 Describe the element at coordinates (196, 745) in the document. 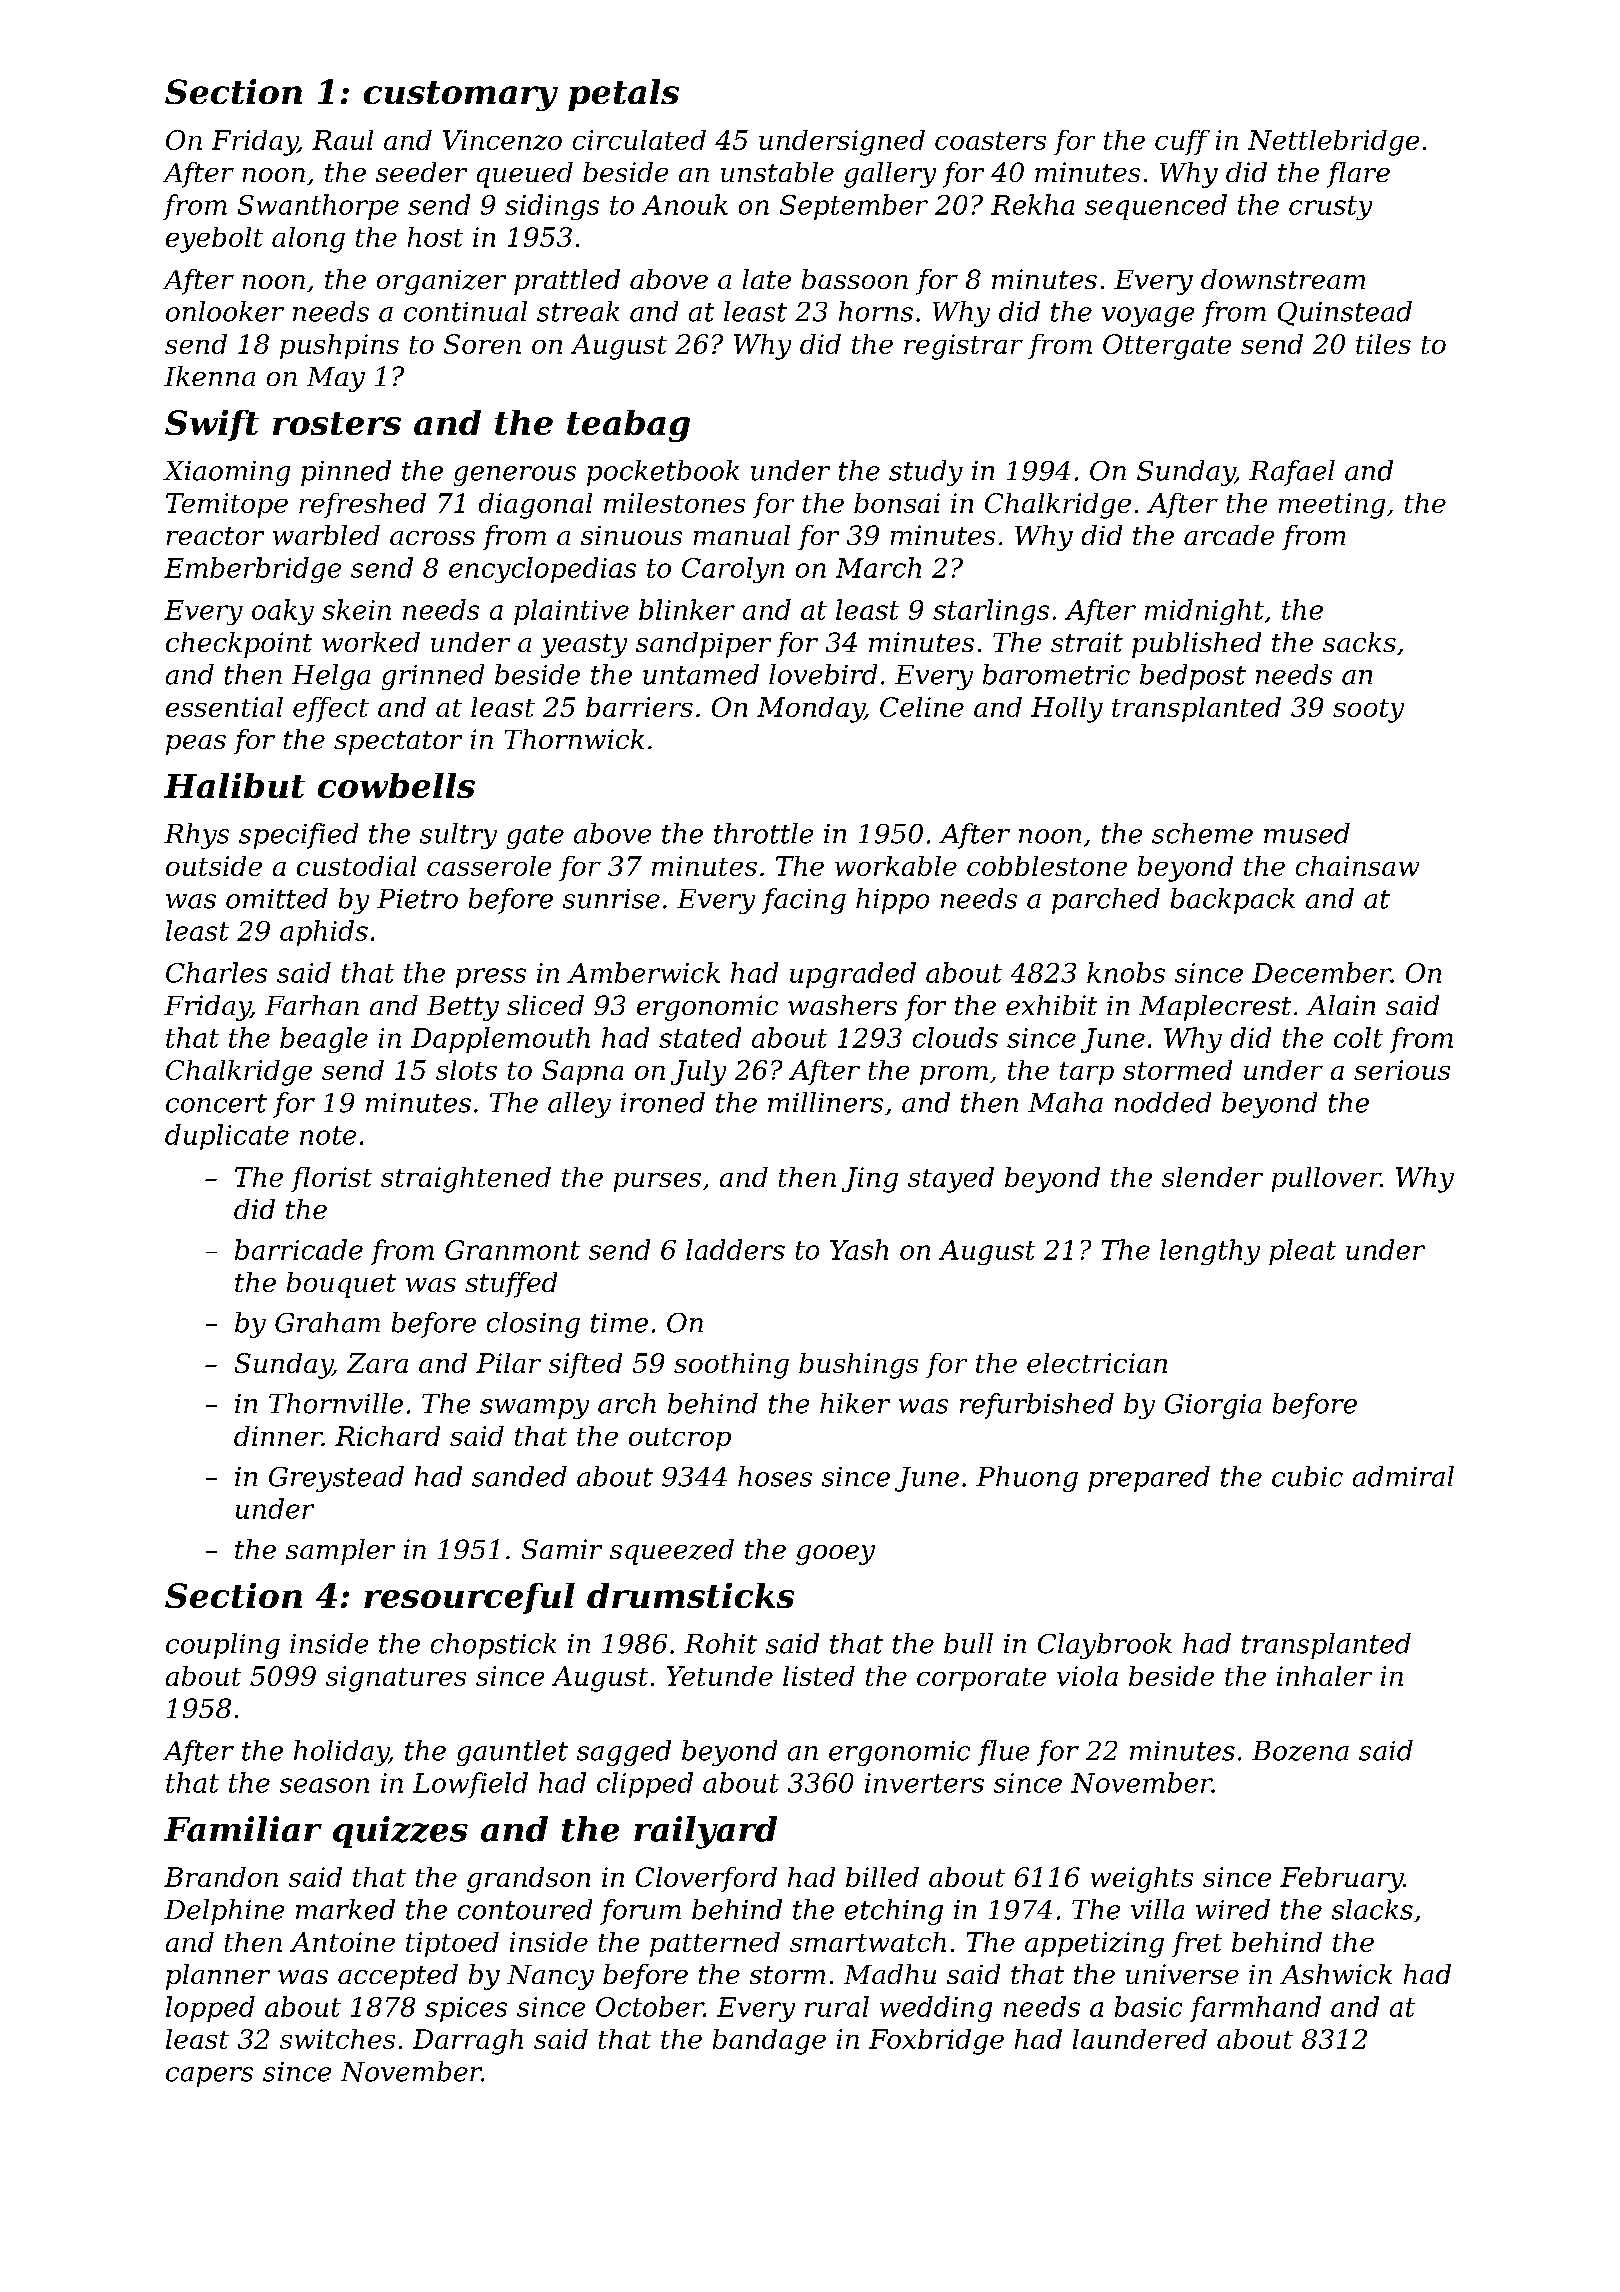

I see `peas` at that location.
